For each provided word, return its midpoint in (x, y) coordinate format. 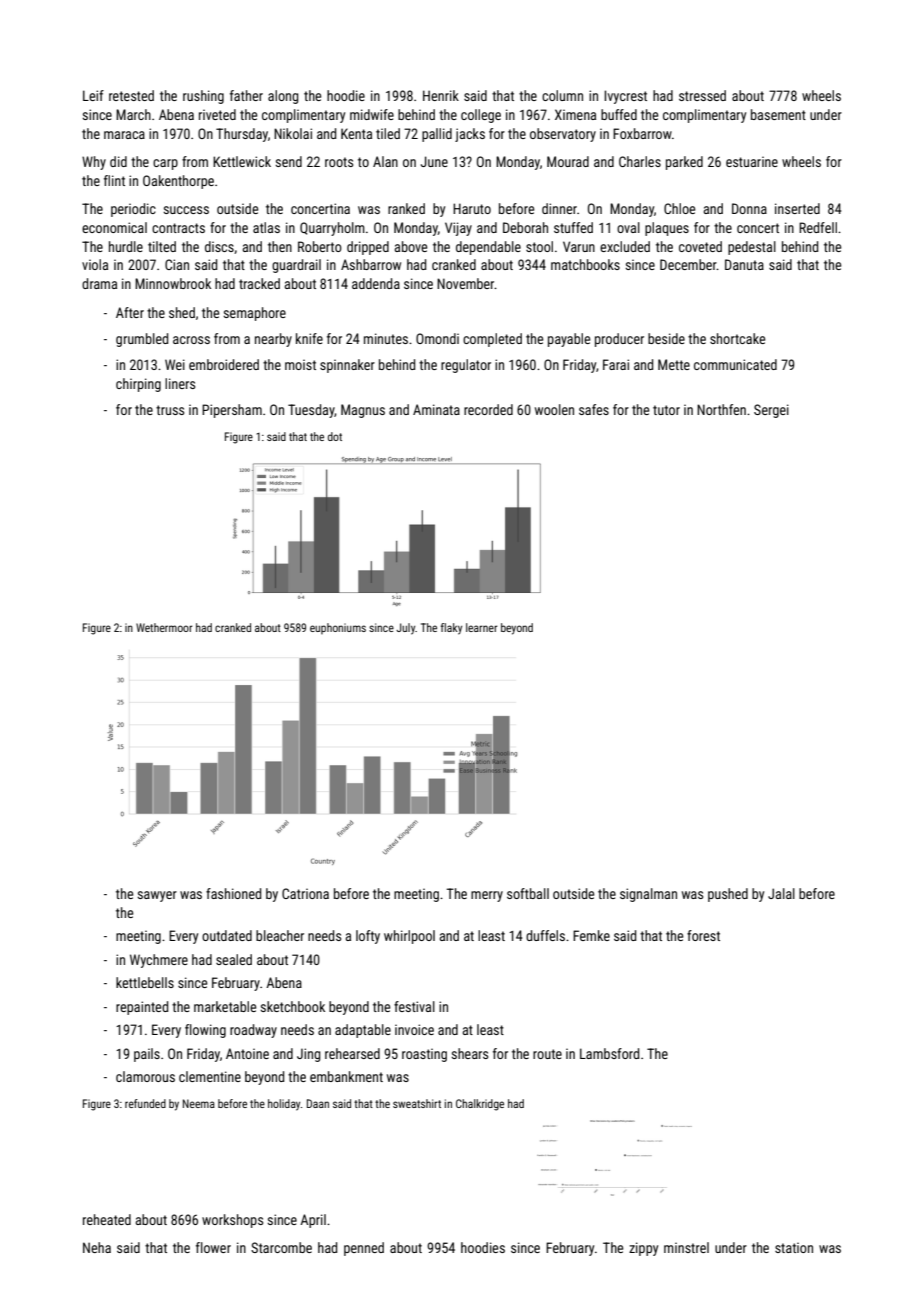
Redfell (818, 227)
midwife (372, 114)
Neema (199, 1103)
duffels (545, 935)
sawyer (157, 896)
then (280, 246)
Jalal (781, 893)
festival (414, 1006)
